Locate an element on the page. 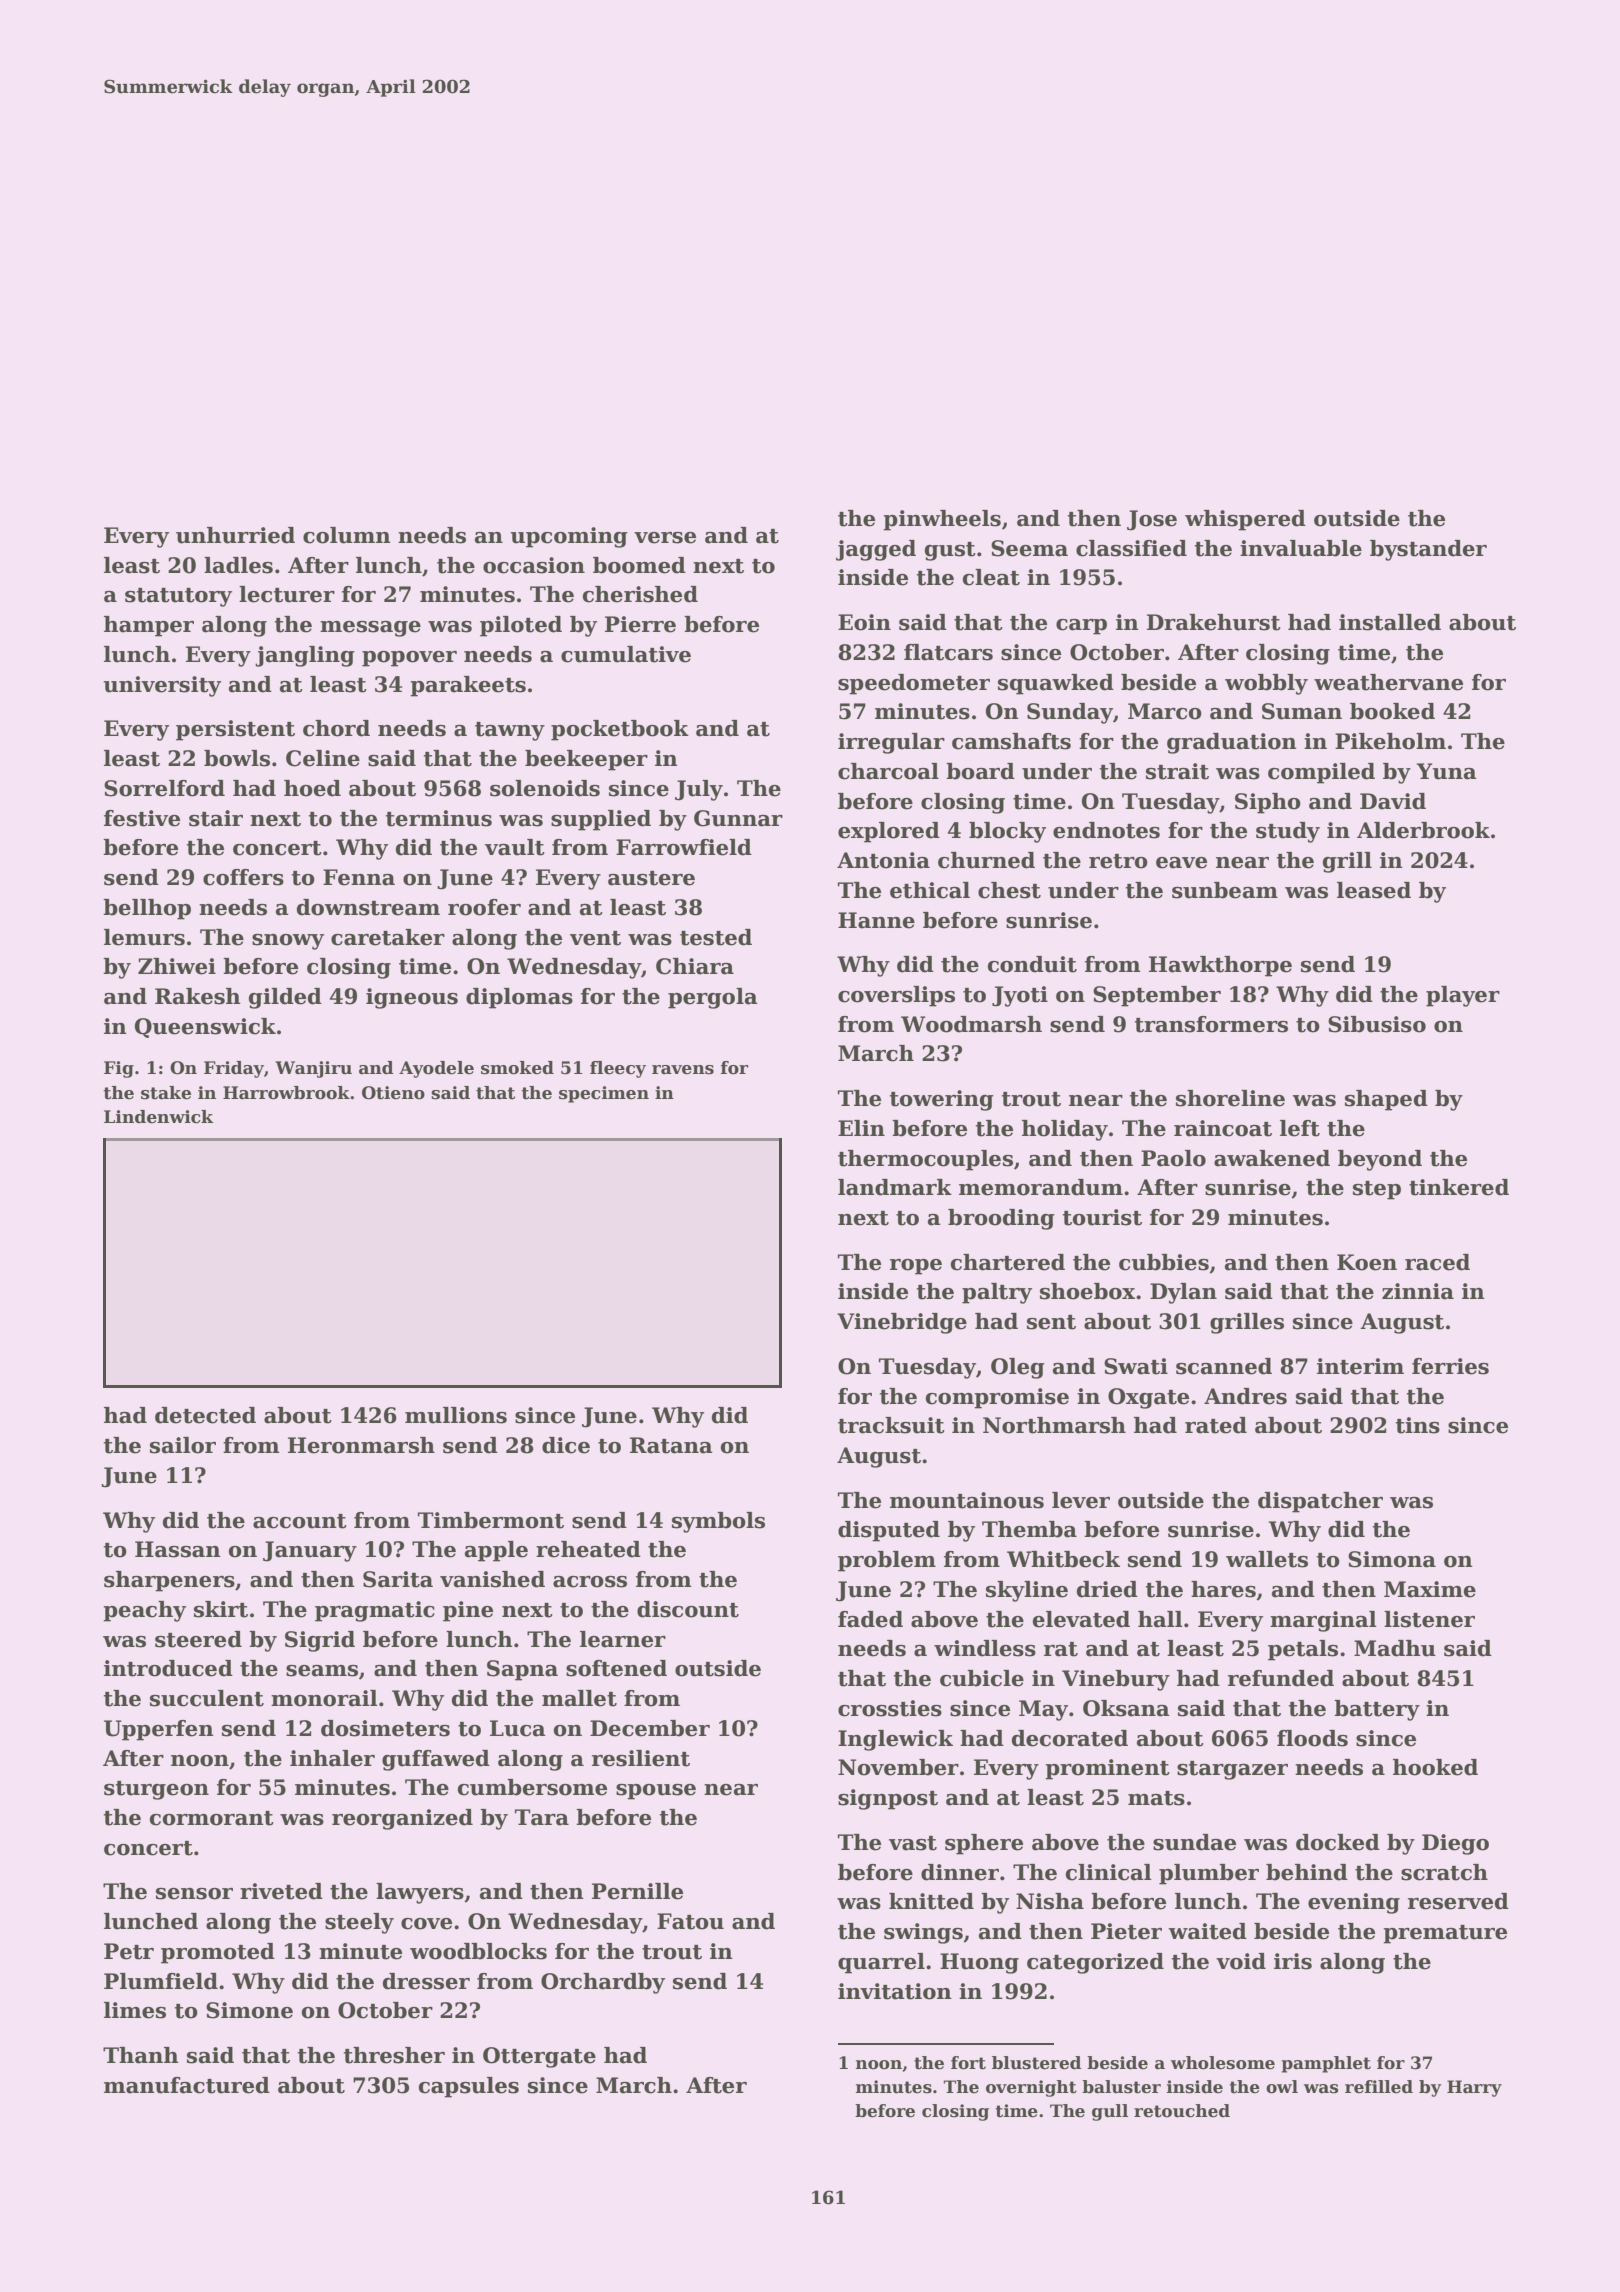  Eoin is located at coordinates (864, 622).
